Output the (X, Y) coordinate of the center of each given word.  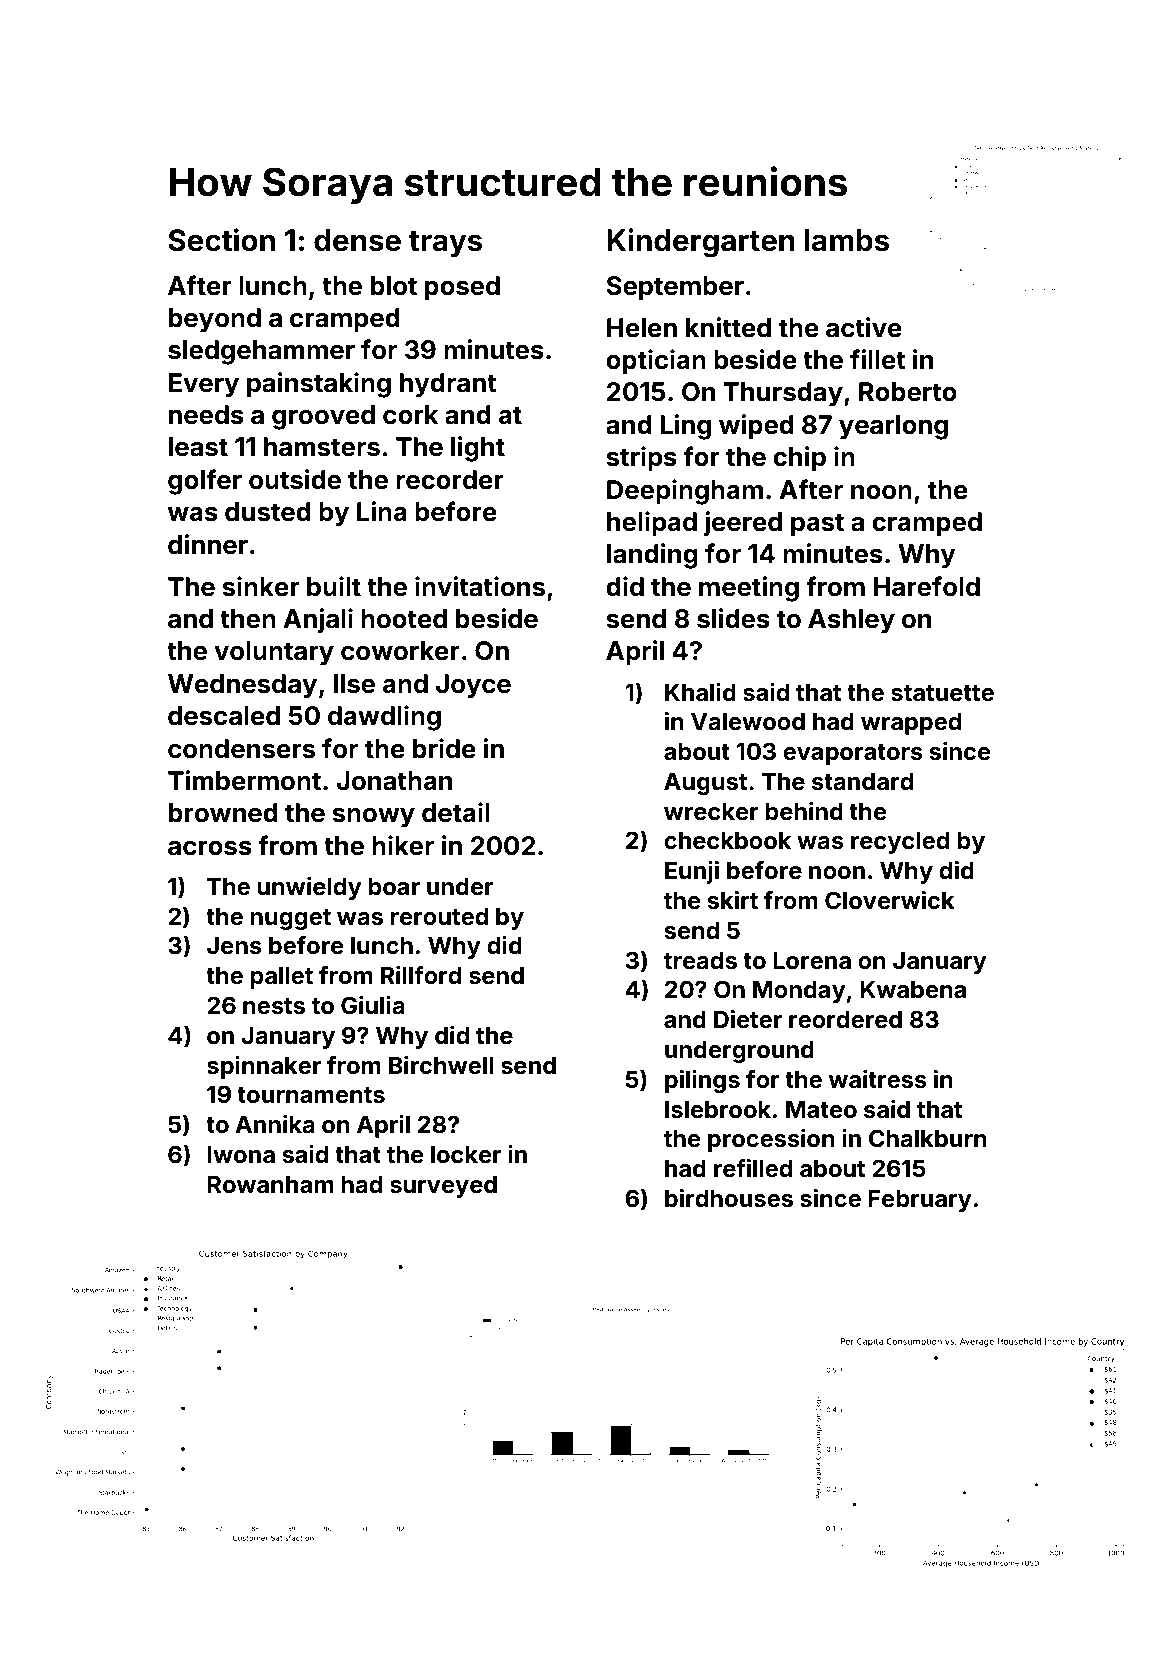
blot (394, 286)
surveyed (443, 1187)
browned (223, 813)
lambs (847, 240)
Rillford (421, 975)
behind (804, 811)
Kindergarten (701, 243)
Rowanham (271, 1185)
